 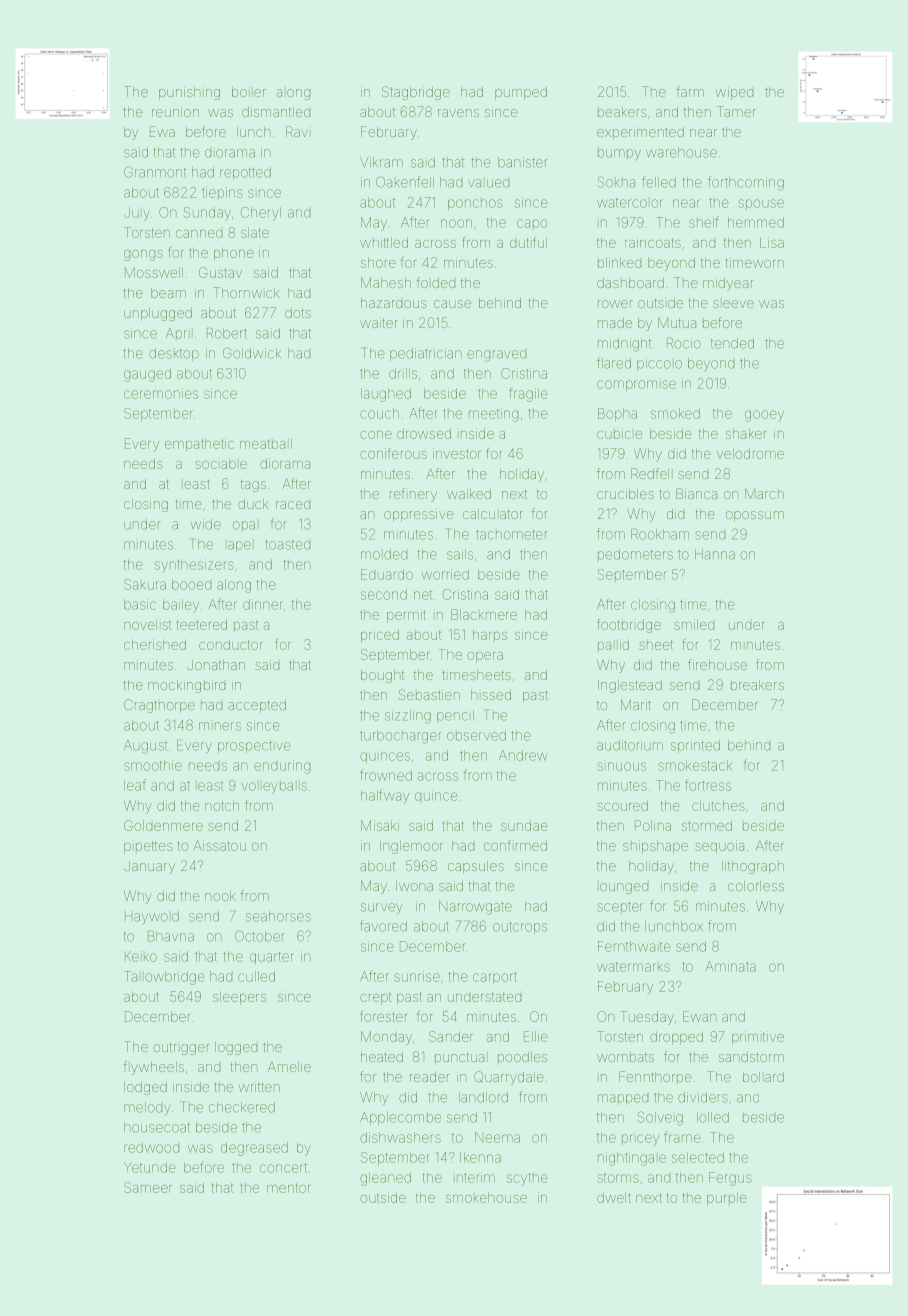 What do you see at coordinates (189, 93) in the page?
I see `punishing` at bounding box center [189, 93].
